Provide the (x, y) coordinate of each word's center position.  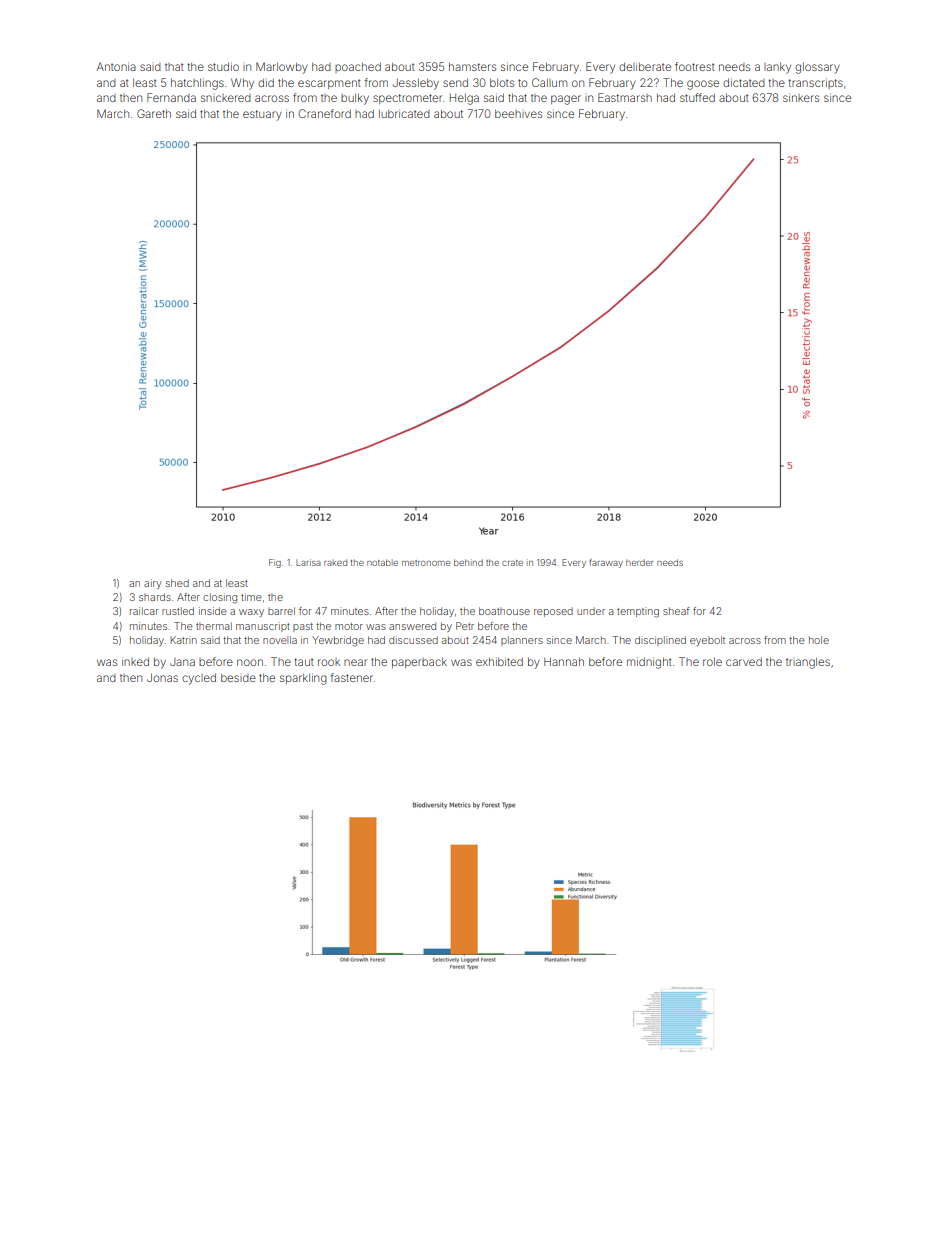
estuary (262, 115)
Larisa (308, 562)
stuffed (697, 97)
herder (639, 562)
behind (468, 562)
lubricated (404, 113)
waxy (251, 613)
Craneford (324, 113)
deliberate (645, 66)
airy (153, 584)
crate (512, 563)
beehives (518, 114)
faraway (606, 563)
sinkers (801, 97)
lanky (777, 68)
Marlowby (282, 68)
